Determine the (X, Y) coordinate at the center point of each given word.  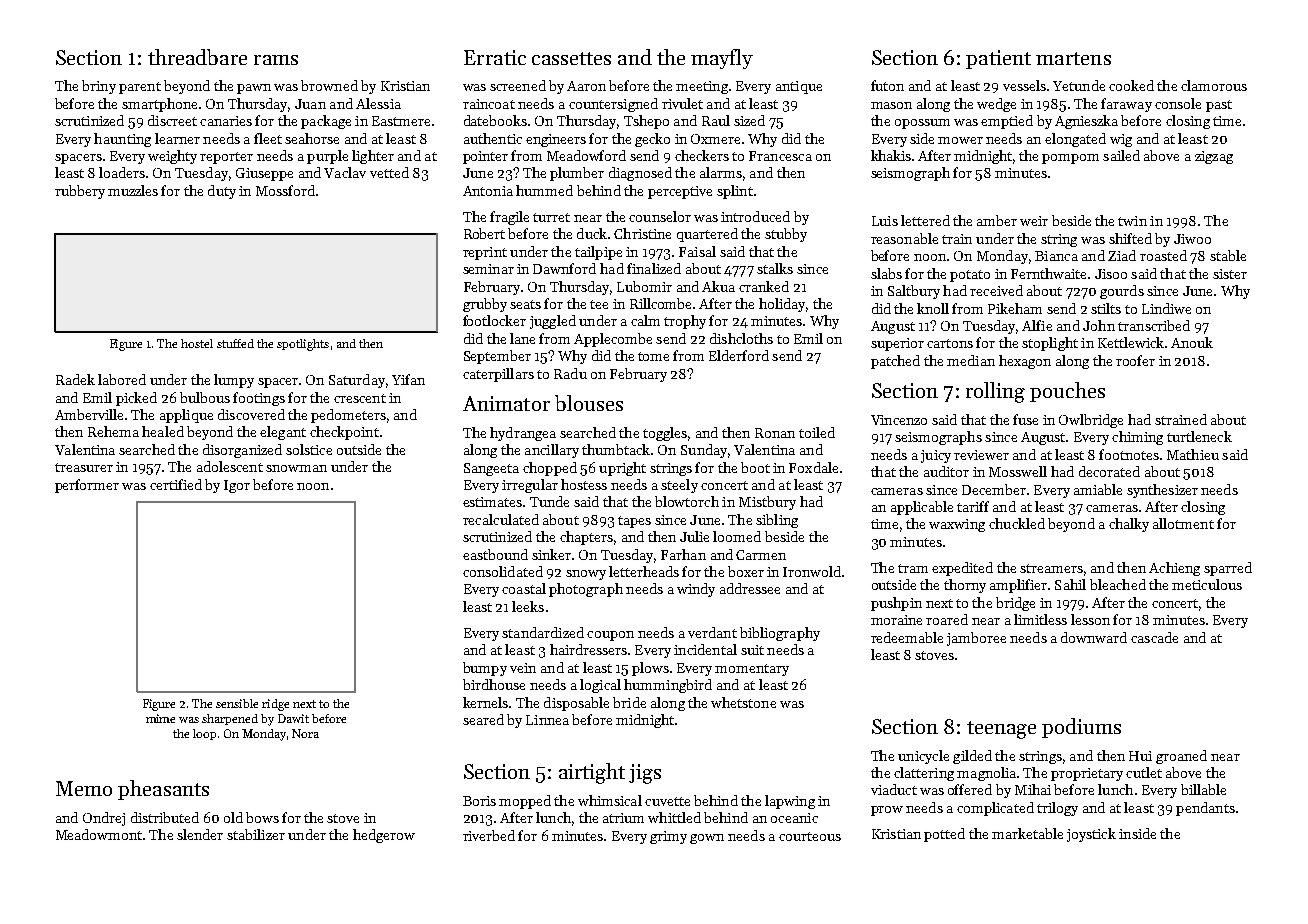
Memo (84, 788)
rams (276, 60)
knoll (933, 308)
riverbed (489, 835)
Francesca (780, 156)
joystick (1091, 835)
